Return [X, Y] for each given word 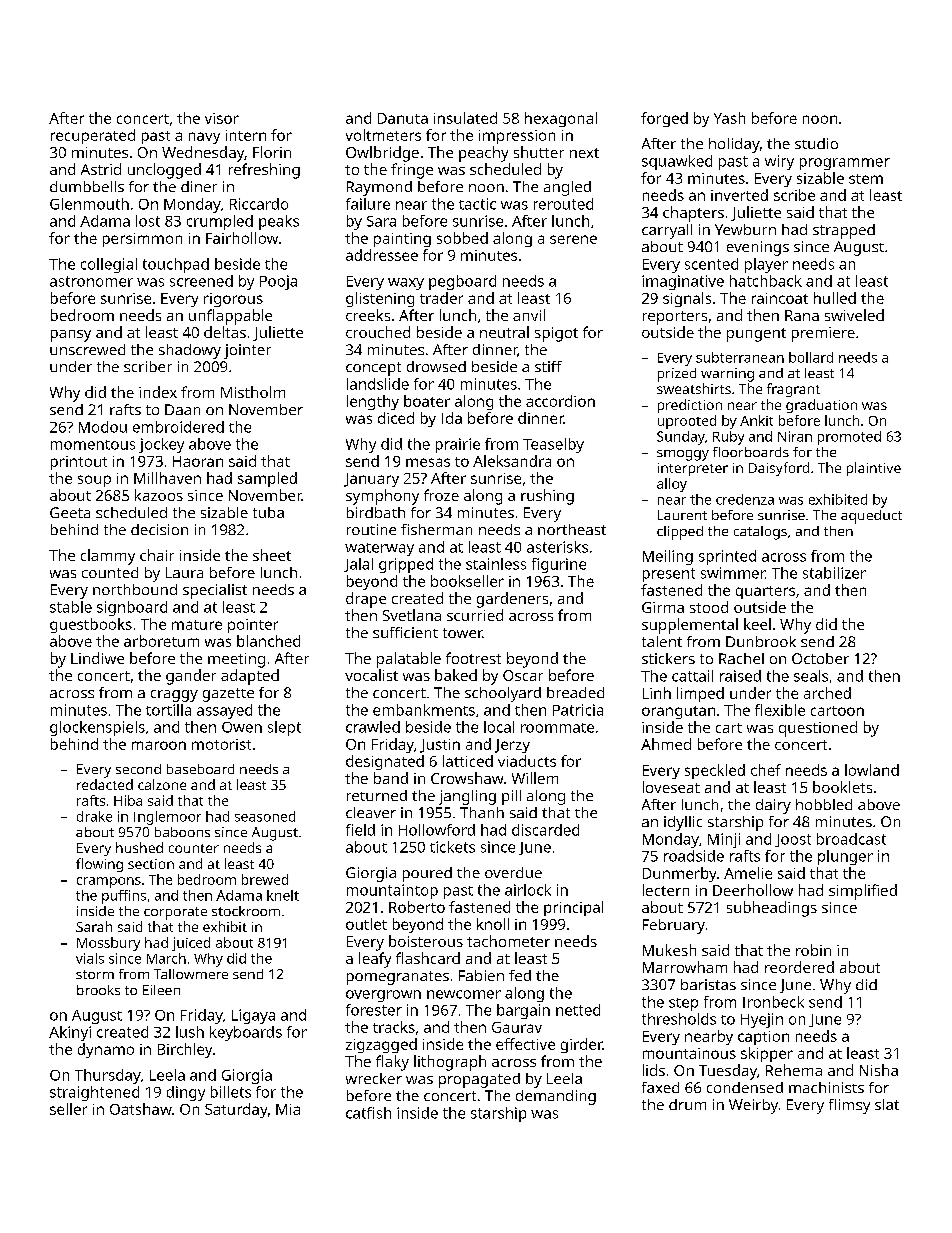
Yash [729, 118]
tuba [268, 512]
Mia [288, 1109]
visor [222, 118]
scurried [475, 615]
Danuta [403, 118]
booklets [842, 787]
